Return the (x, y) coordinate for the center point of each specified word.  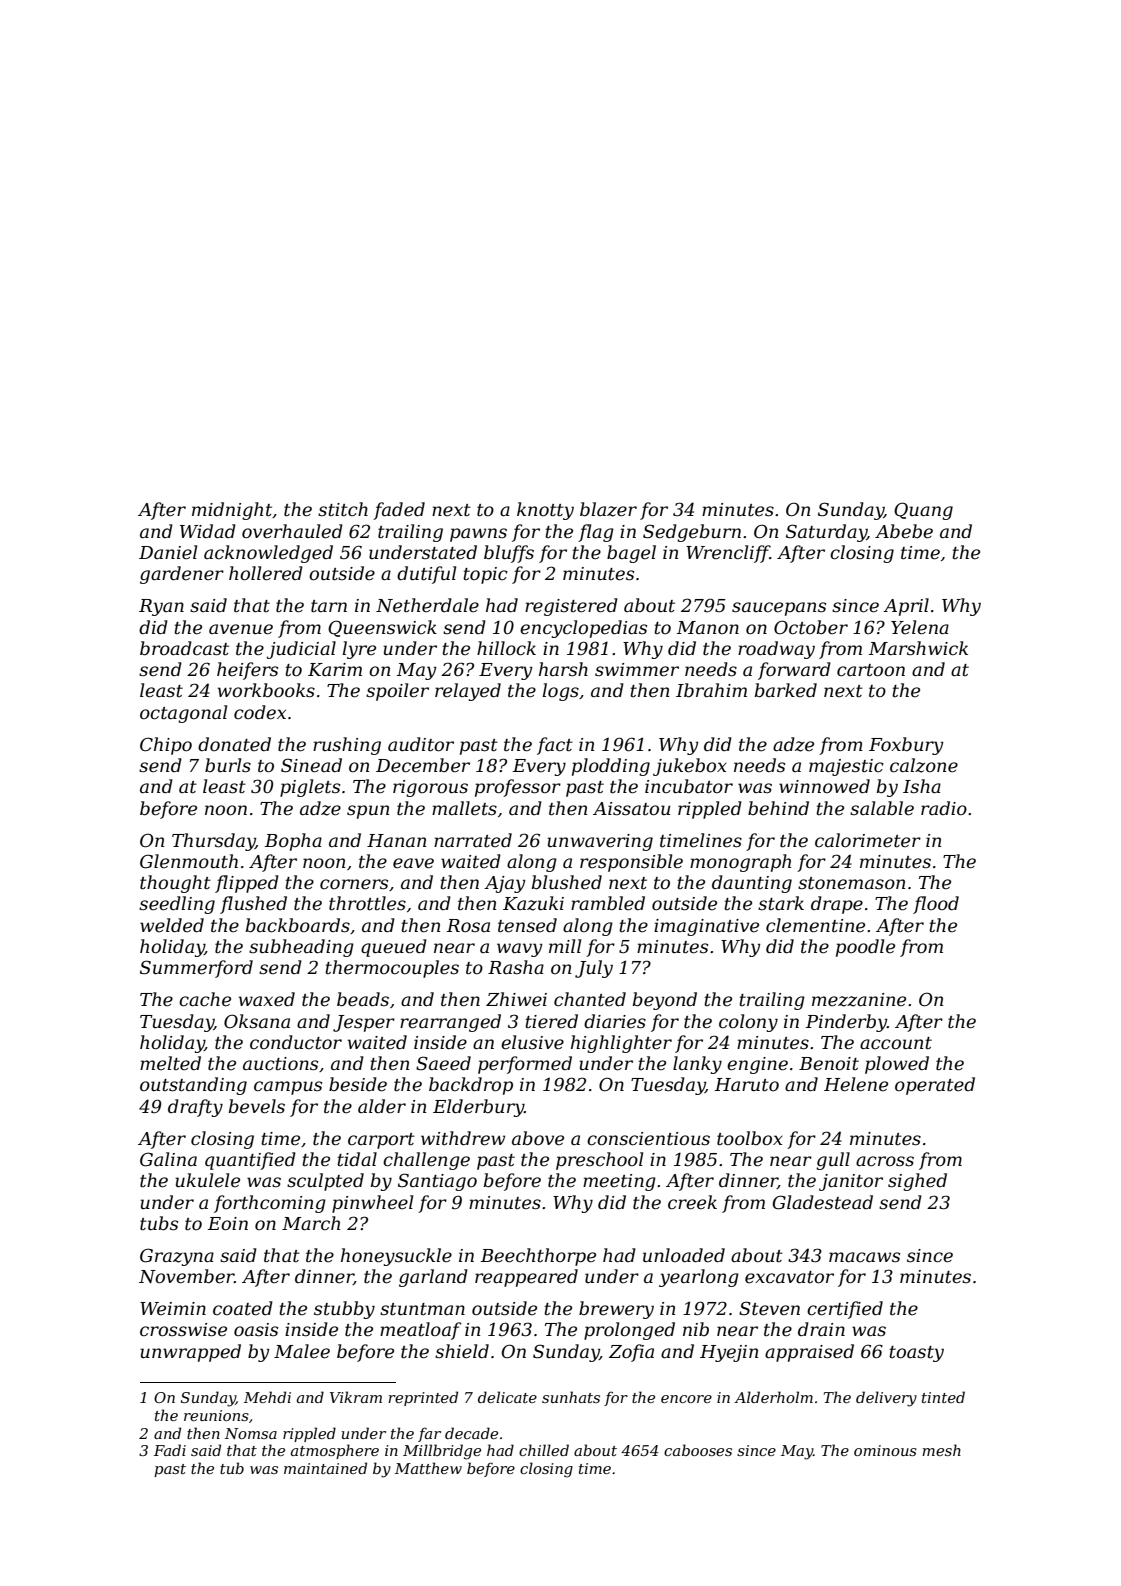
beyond (665, 1001)
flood (936, 905)
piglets (310, 788)
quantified (250, 1161)
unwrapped (190, 1353)
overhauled (292, 531)
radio (944, 808)
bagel (631, 554)
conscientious (648, 1139)
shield (462, 1351)
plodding (611, 767)
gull (833, 1161)
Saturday (826, 533)
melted (170, 1063)
